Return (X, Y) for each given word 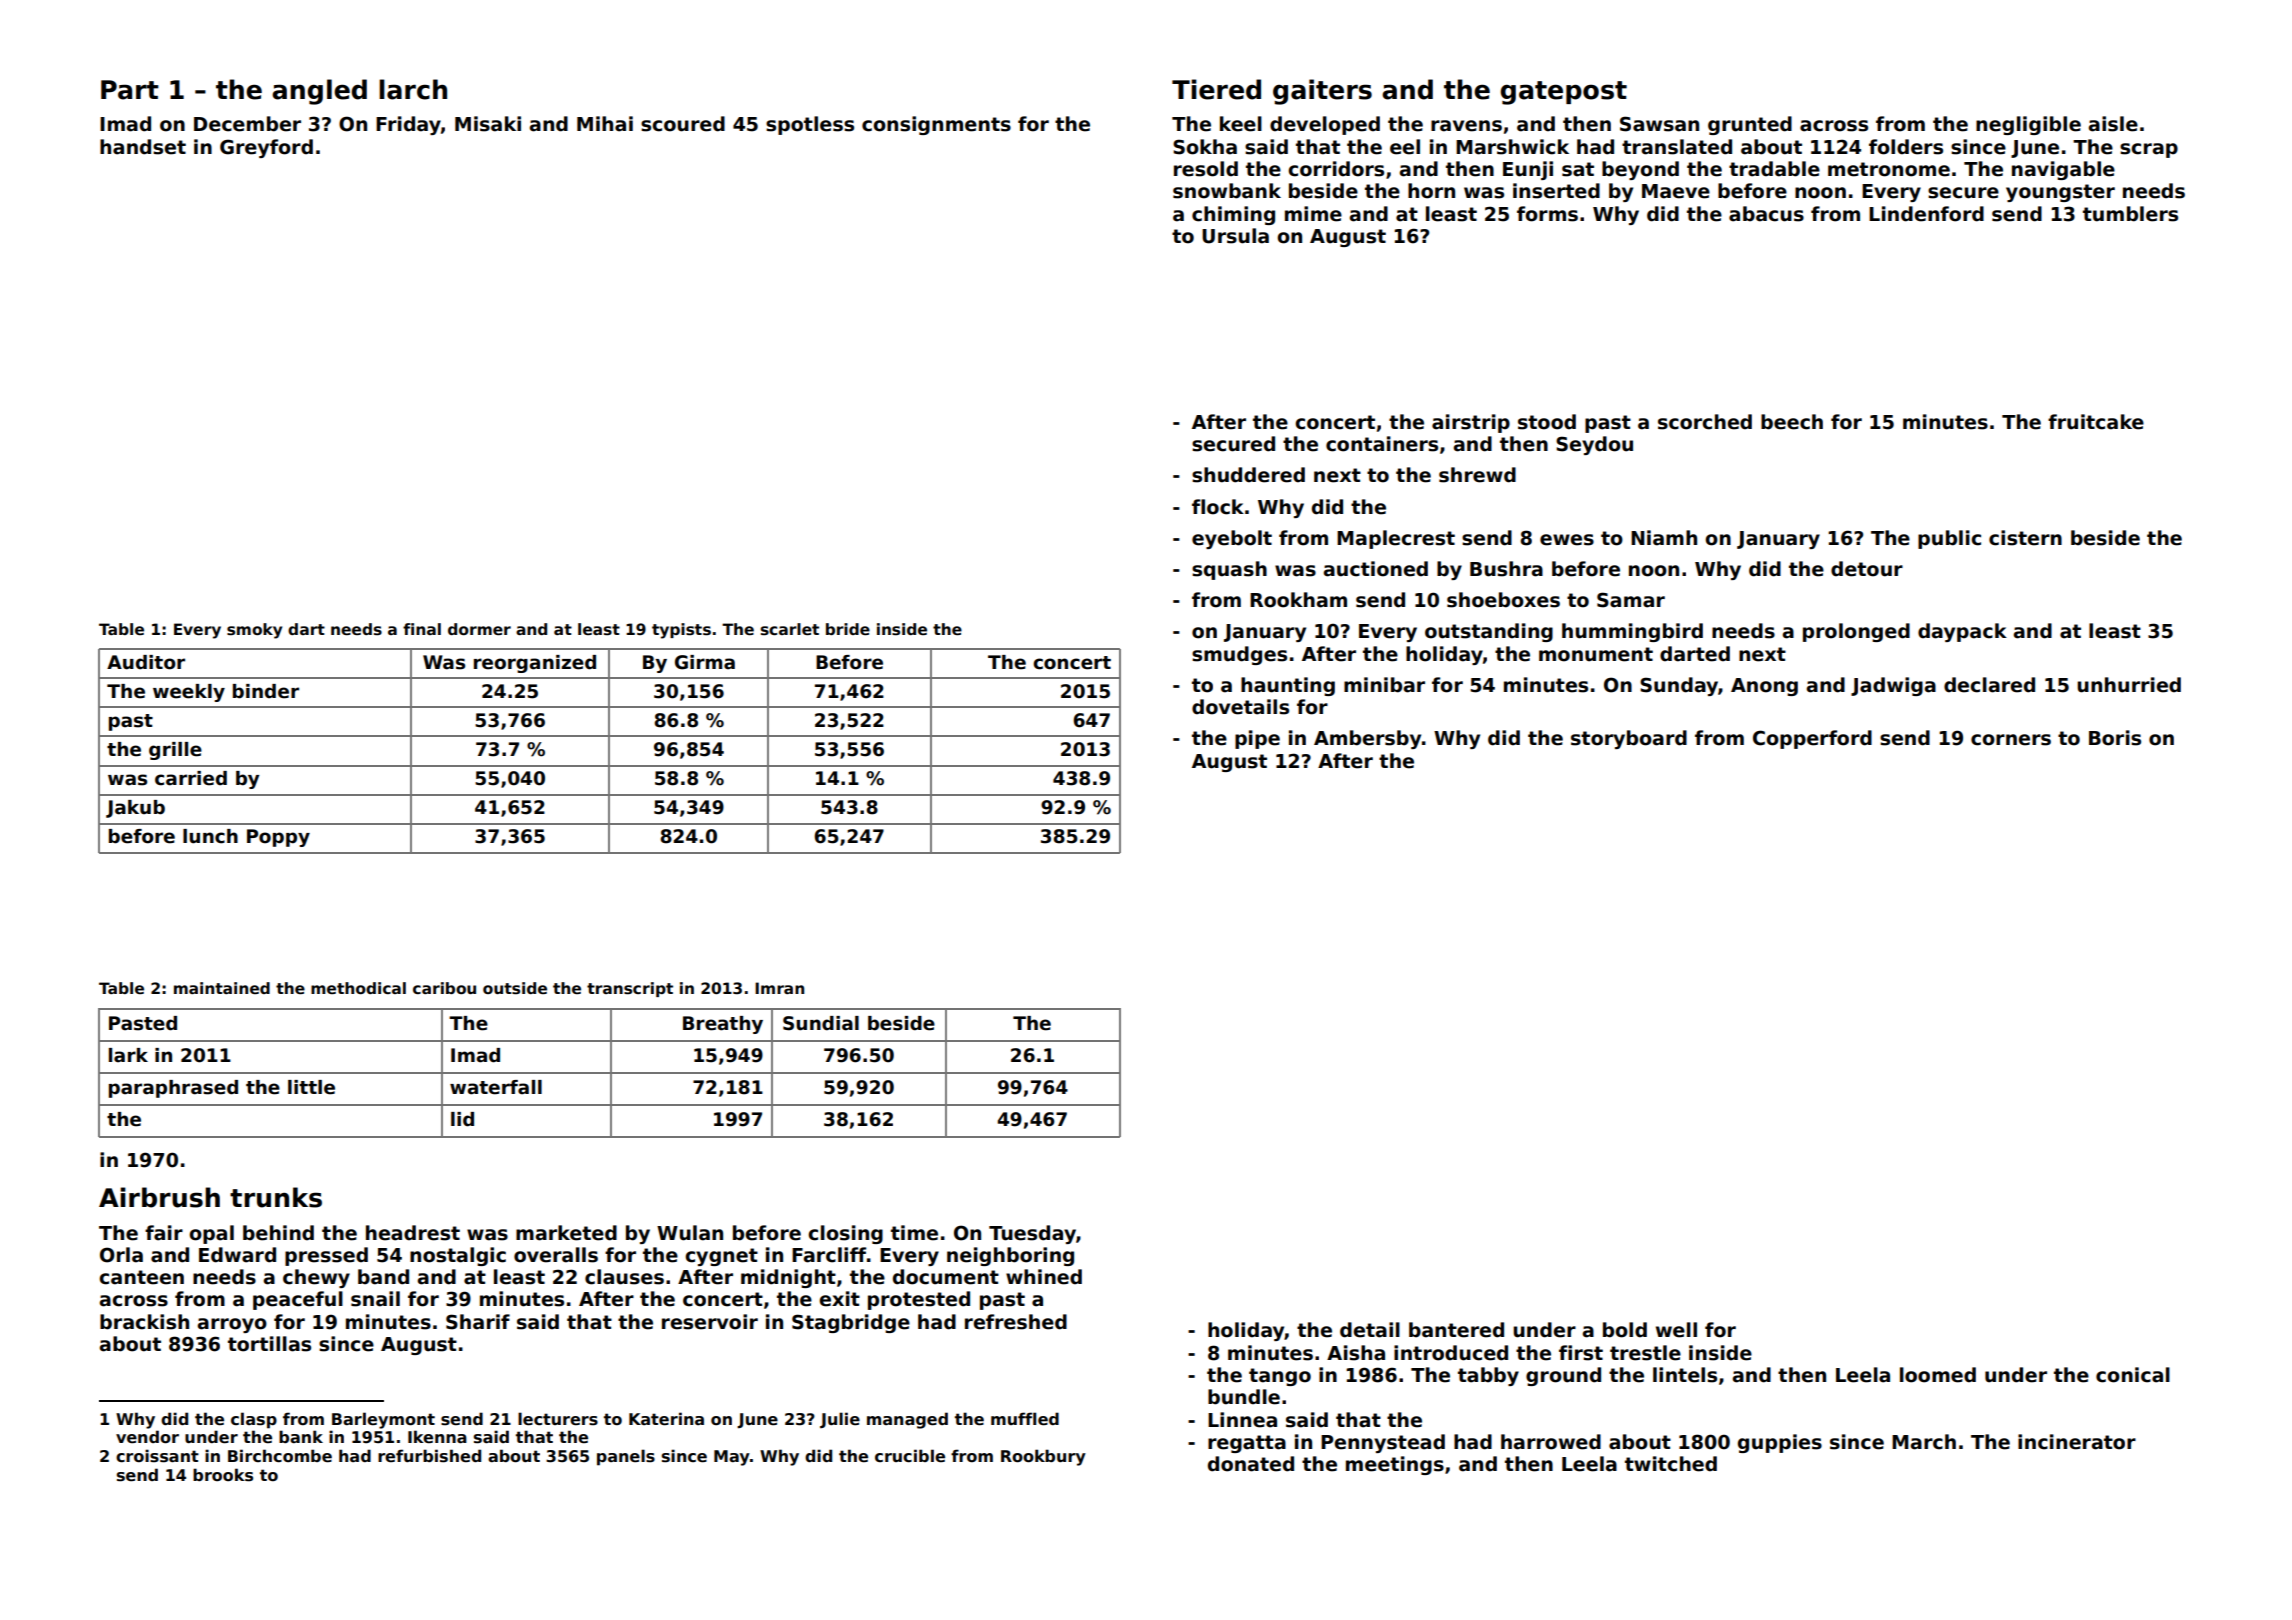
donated (1251, 1464)
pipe (1257, 739)
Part (130, 90)
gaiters (1322, 92)
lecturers (558, 1419)
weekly (189, 693)
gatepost (1563, 93)
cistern (2025, 538)
